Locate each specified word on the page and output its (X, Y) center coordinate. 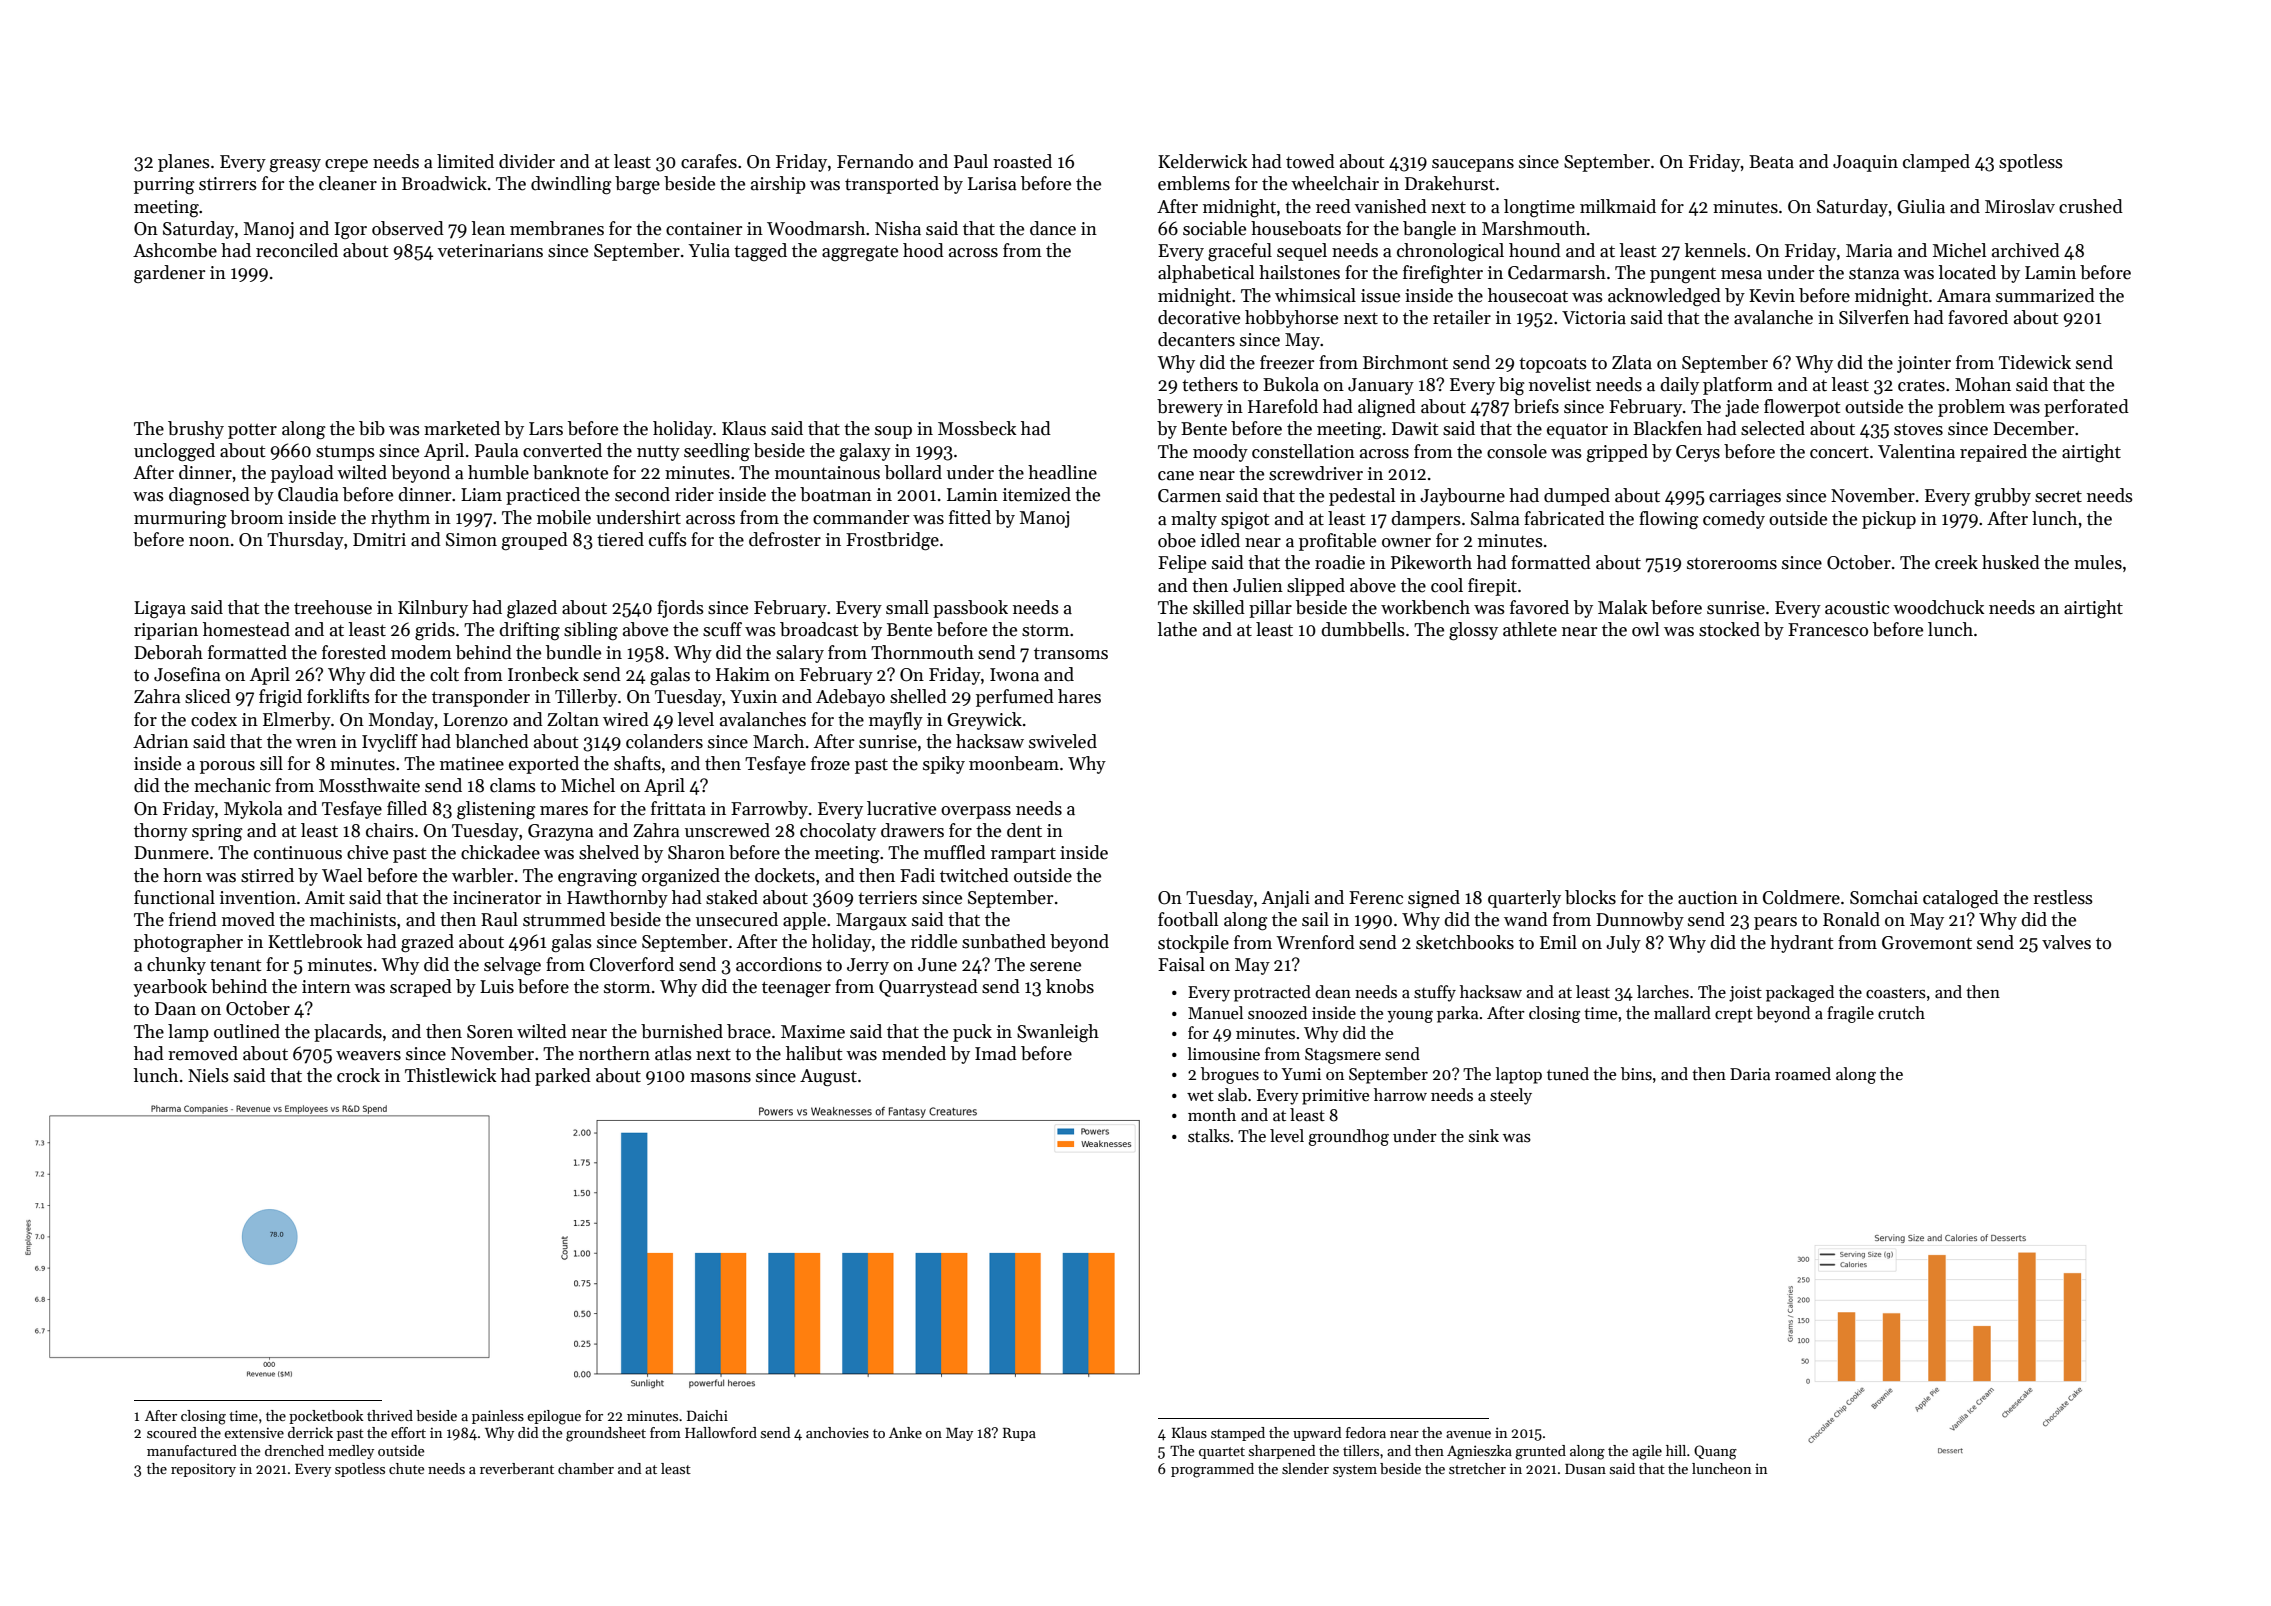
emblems (1194, 183)
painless (498, 1417)
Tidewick (2035, 362)
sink (1484, 1136)
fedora (1366, 1432)
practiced (543, 496)
